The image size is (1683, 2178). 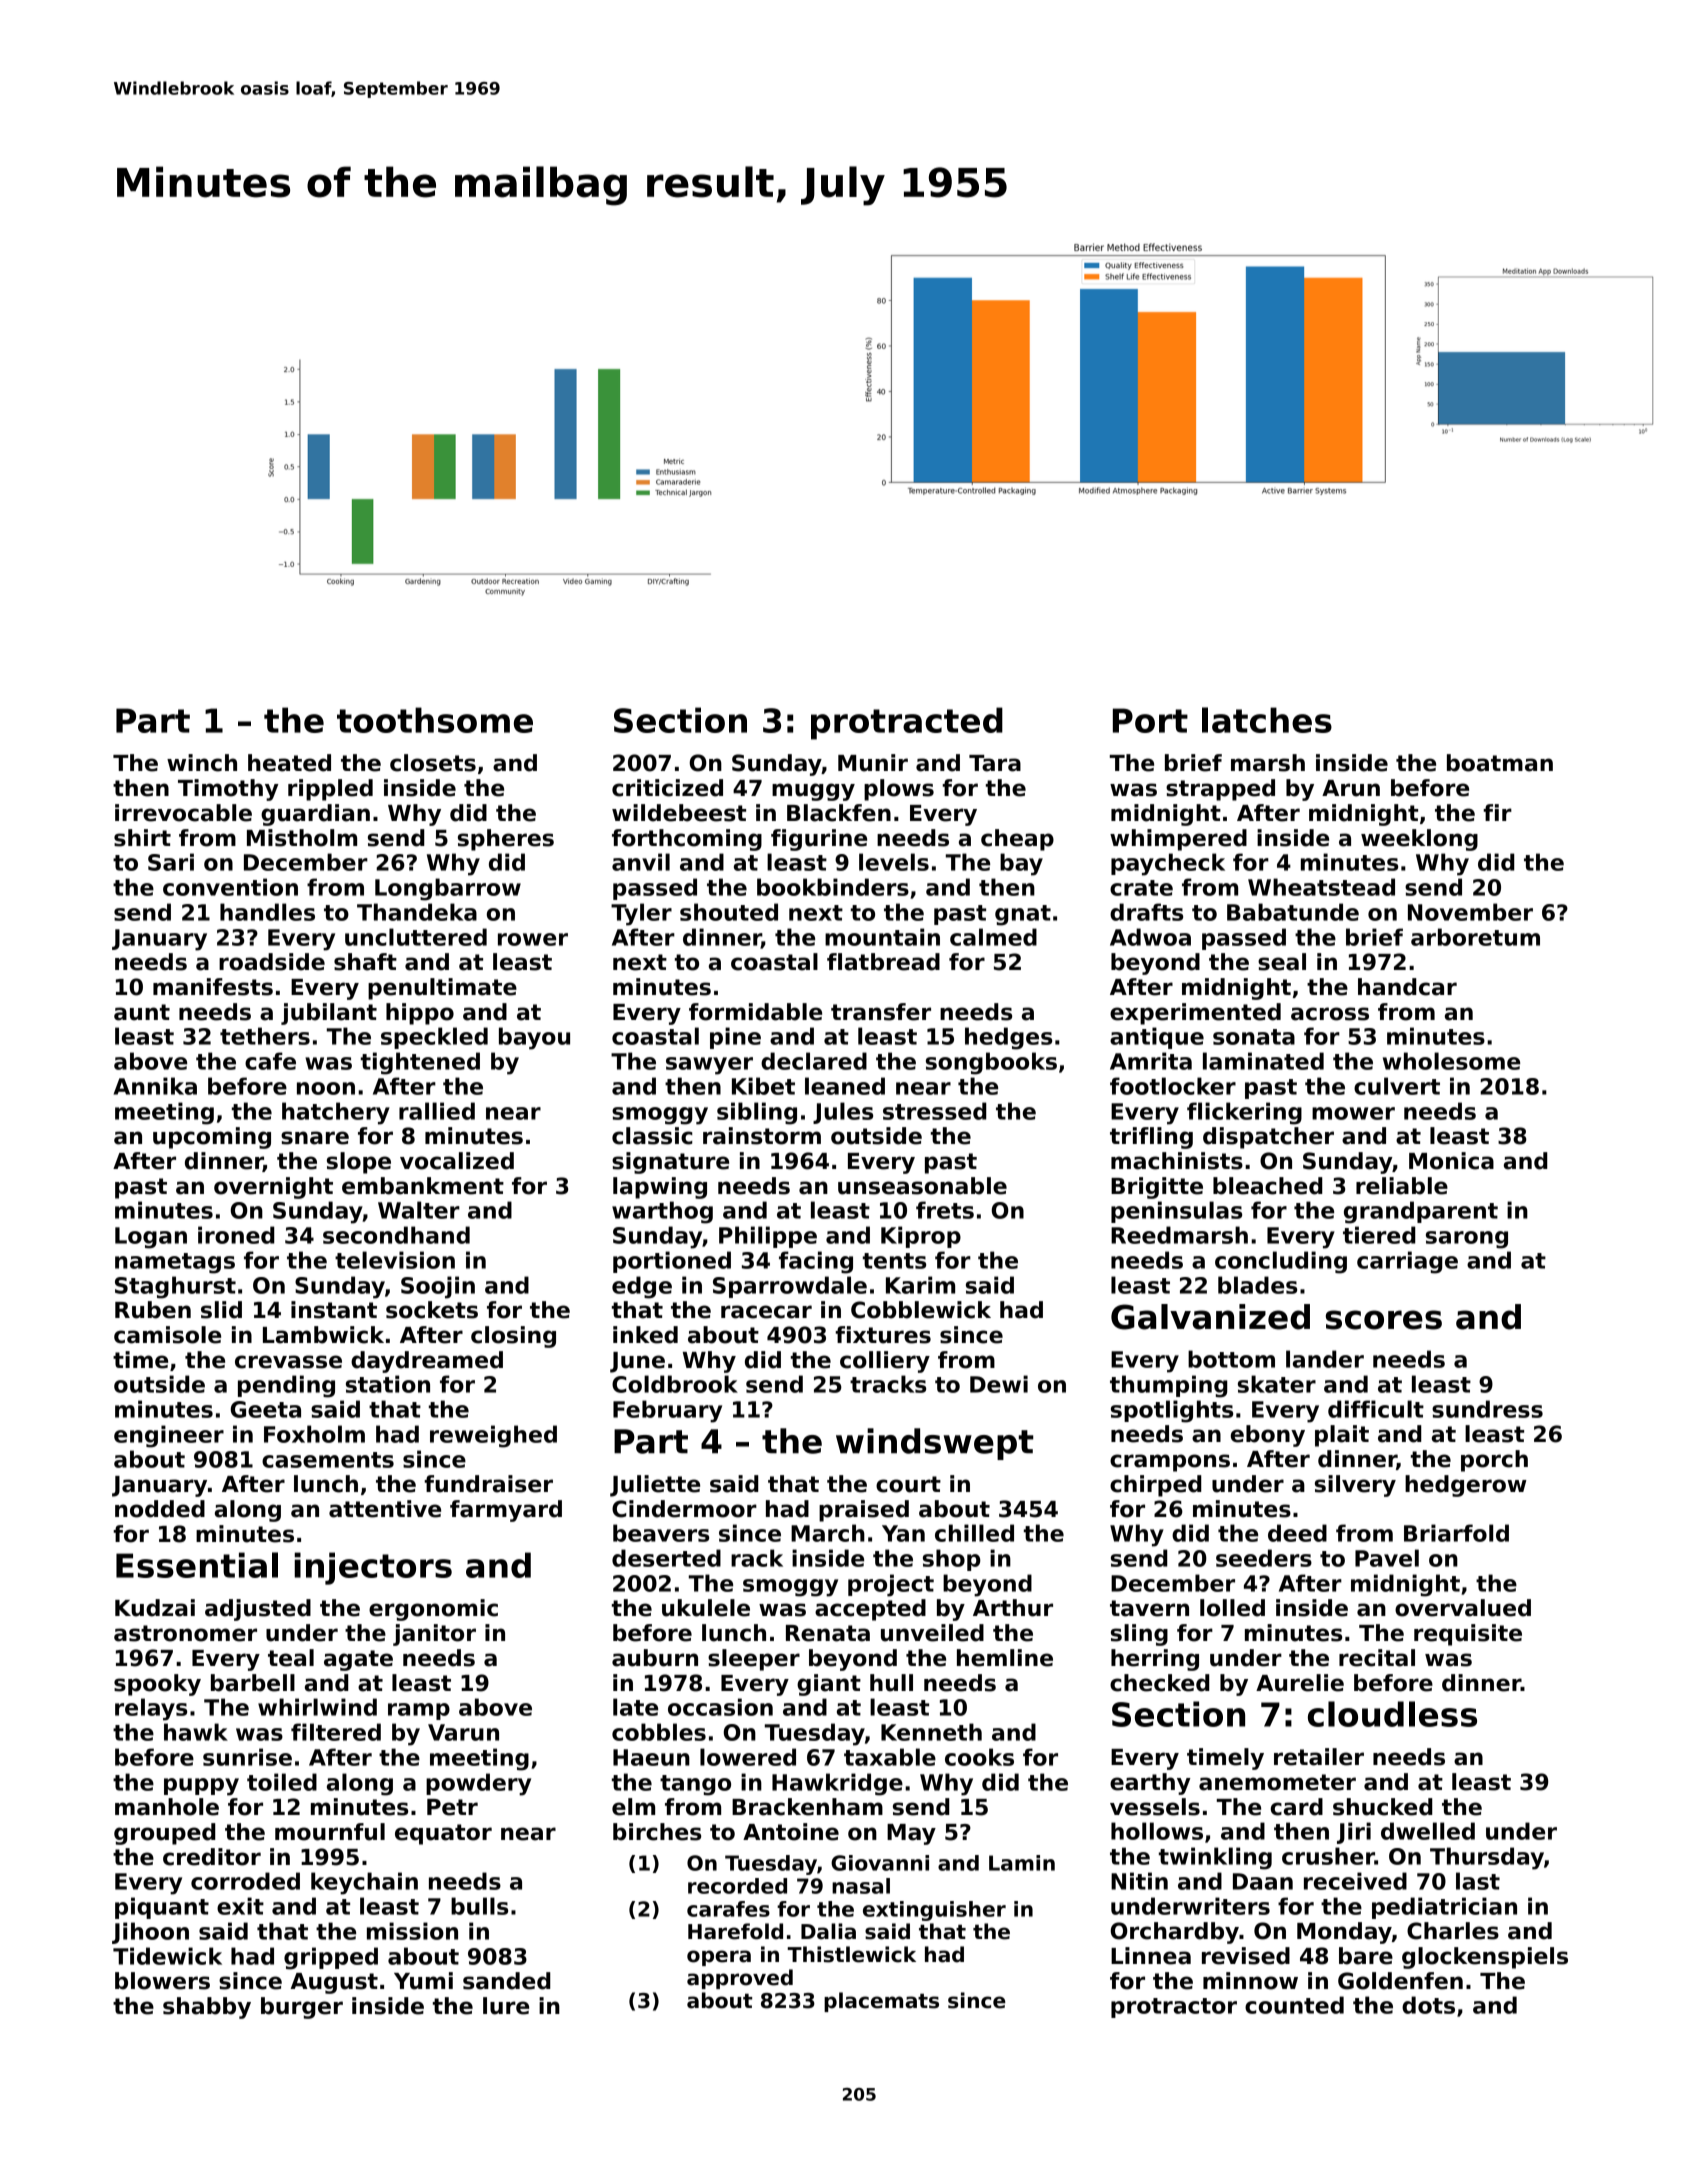 I want to click on heated, so click(x=289, y=763).
